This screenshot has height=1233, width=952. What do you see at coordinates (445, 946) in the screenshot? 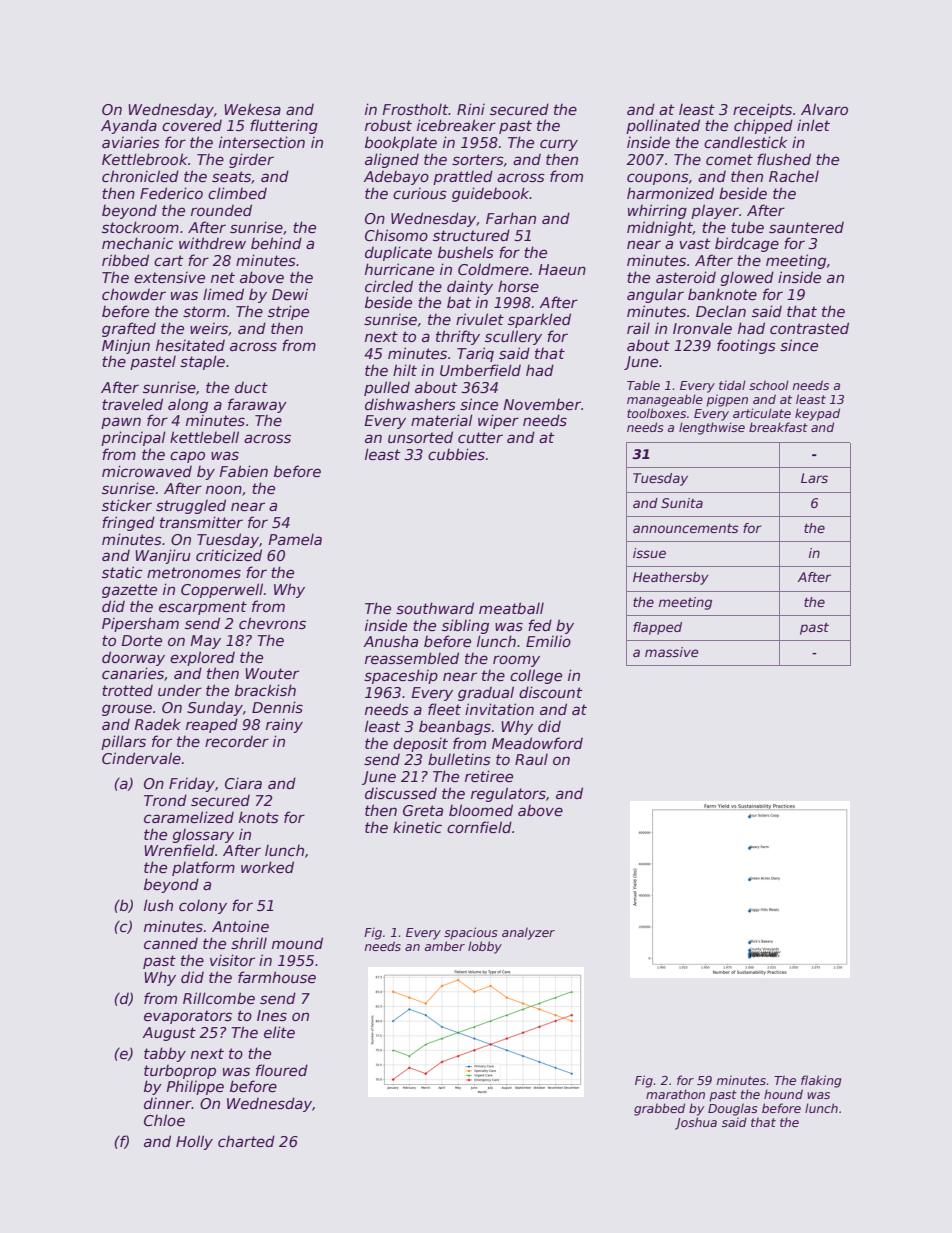
I see `amber` at bounding box center [445, 946].
